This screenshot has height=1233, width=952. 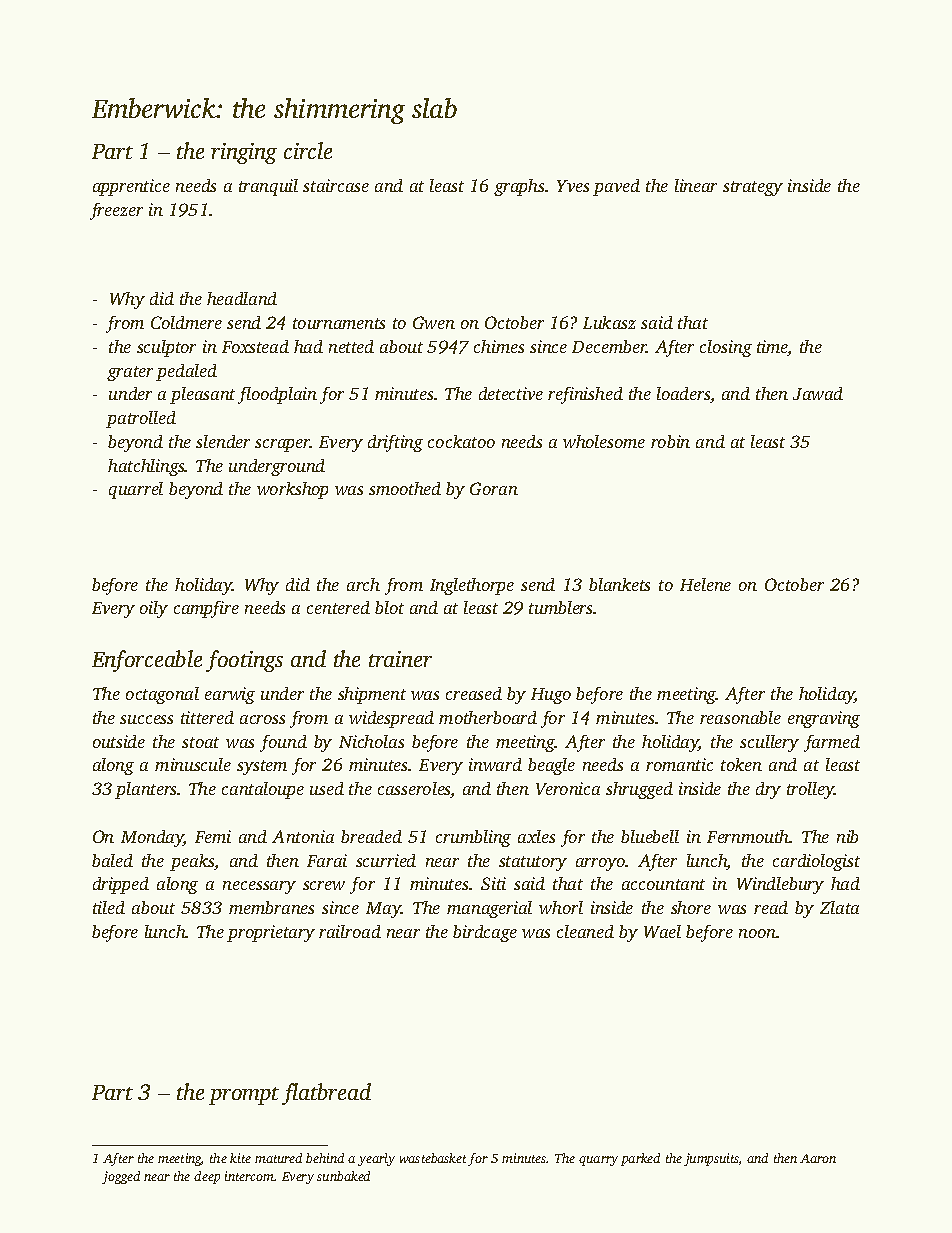 I want to click on sculptor, so click(x=166, y=348).
